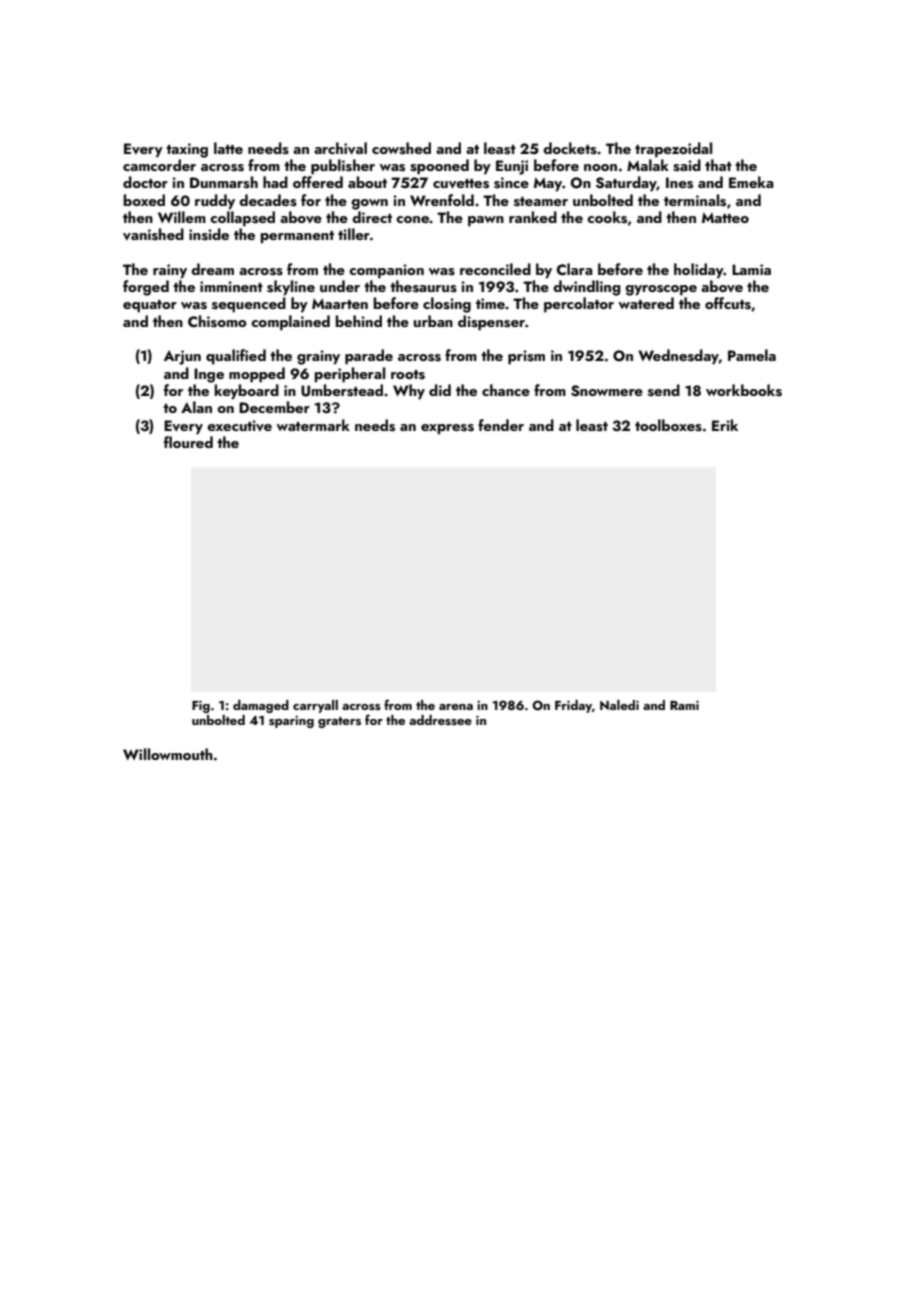  What do you see at coordinates (456, 707) in the screenshot?
I see `arena` at bounding box center [456, 707].
